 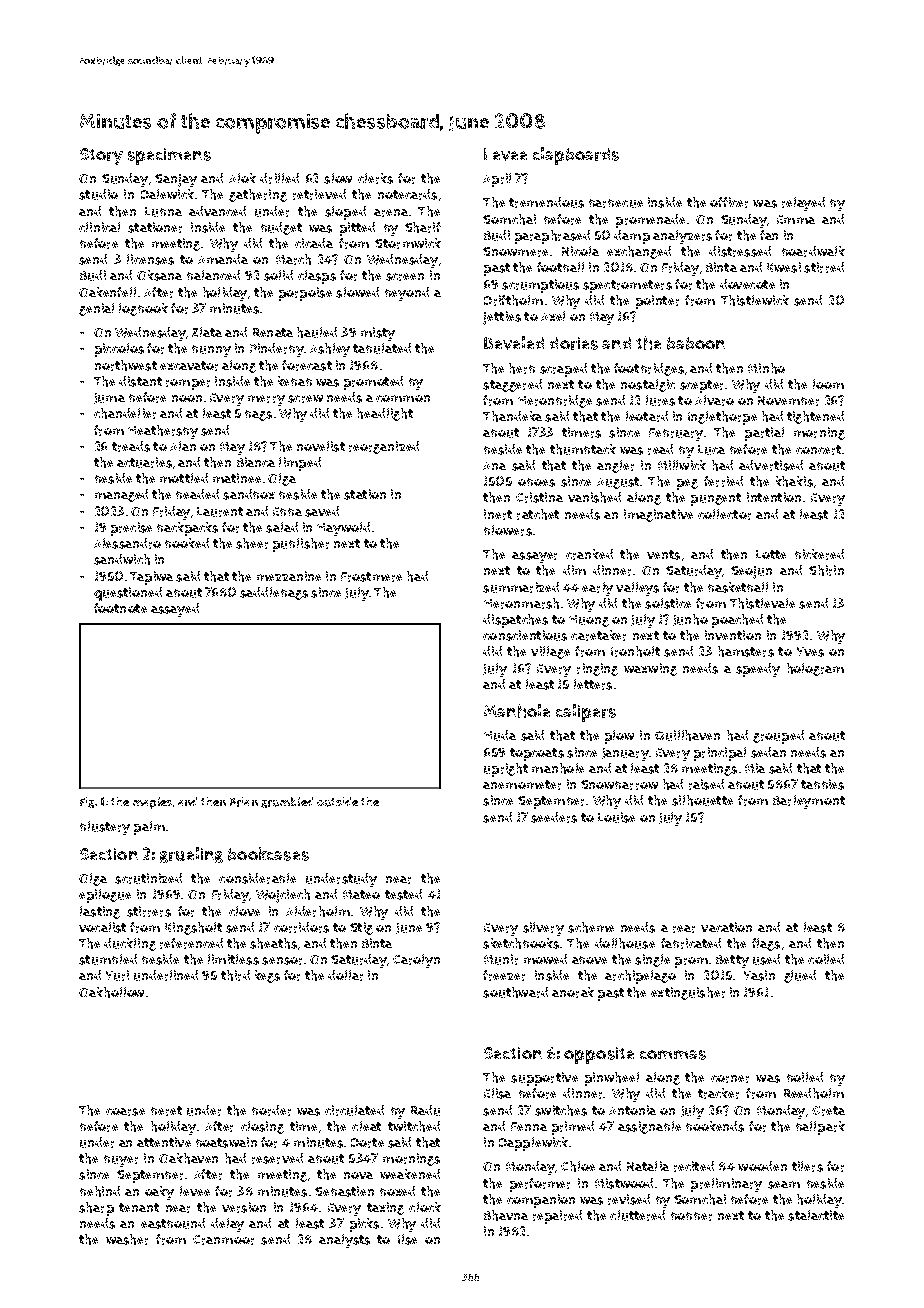 What do you see at coordinates (188, 1158) in the screenshot?
I see `Oakhaven` at bounding box center [188, 1158].
